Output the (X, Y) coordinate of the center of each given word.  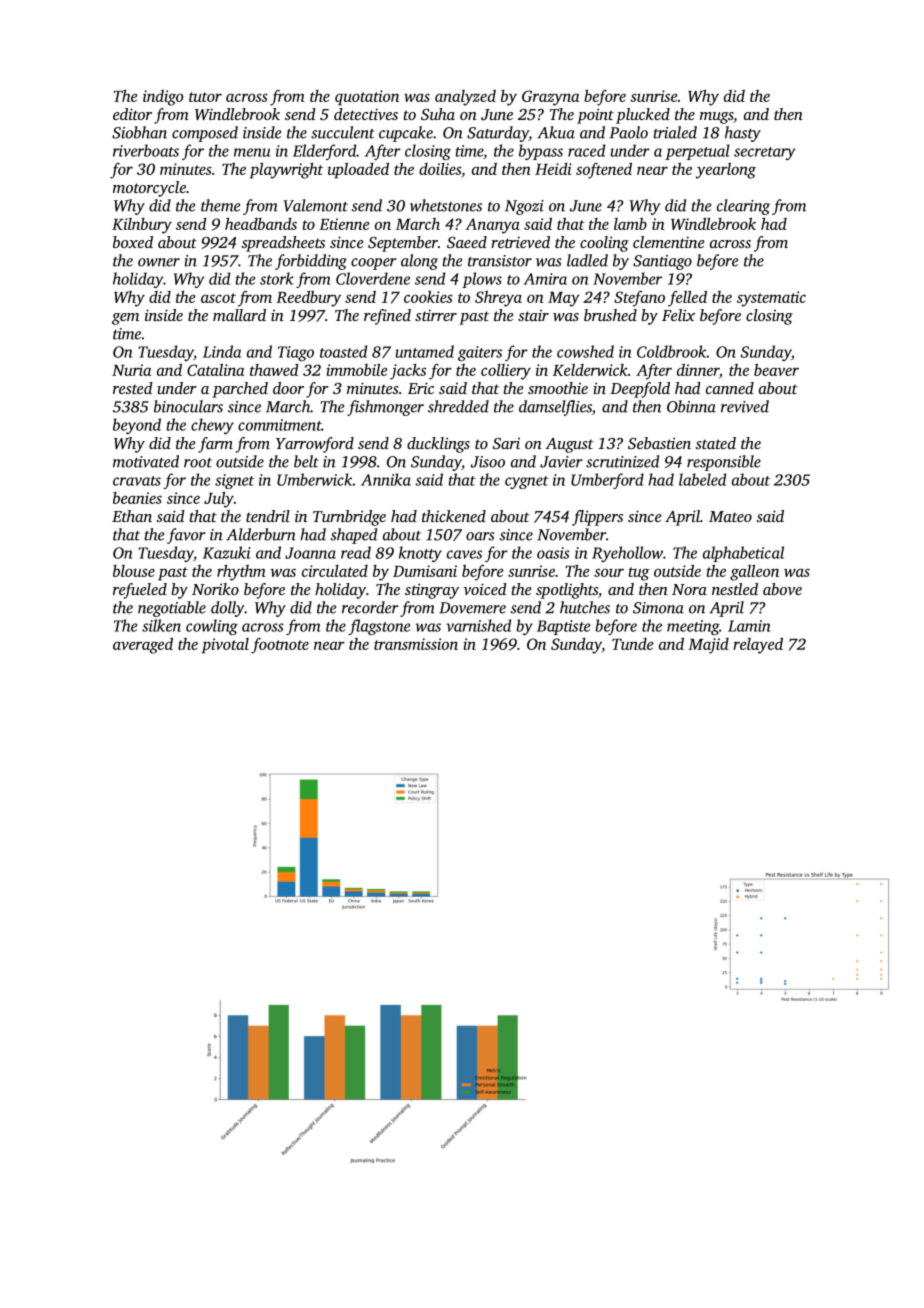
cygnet (527, 482)
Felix (678, 315)
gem (125, 319)
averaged (143, 646)
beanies (137, 498)
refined (387, 317)
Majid (708, 646)
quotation (367, 98)
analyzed (465, 98)
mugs (716, 118)
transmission (416, 644)
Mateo (730, 516)
